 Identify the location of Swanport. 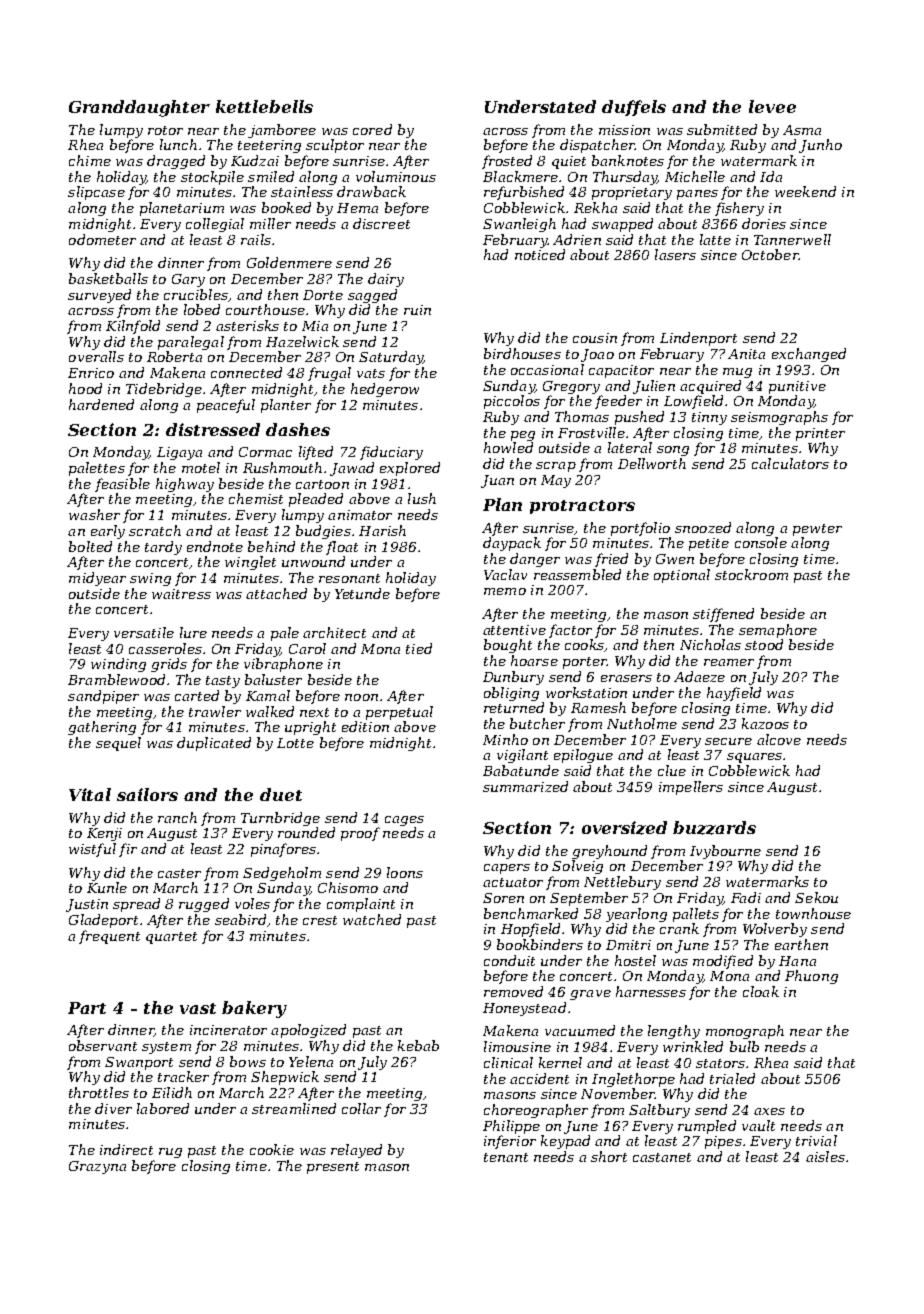
(139, 1063).
